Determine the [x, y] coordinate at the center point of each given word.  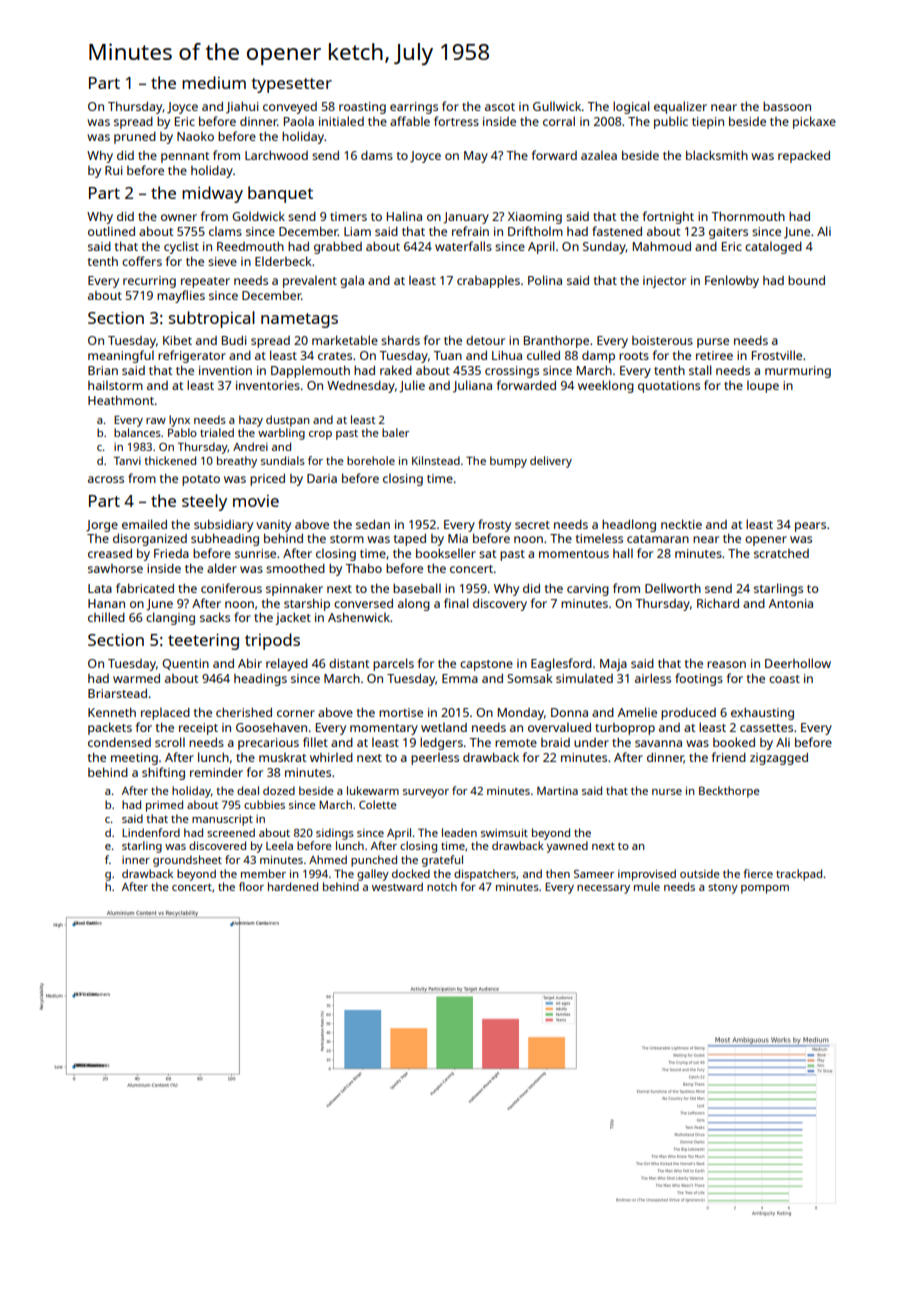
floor [251, 886]
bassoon [787, 106]
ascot [500, 107]
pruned [135, 138]
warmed [136, 678]
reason [726, 664]
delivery [551, 462]
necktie [681, 524]
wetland [444, 727]
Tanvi [127, 460]
